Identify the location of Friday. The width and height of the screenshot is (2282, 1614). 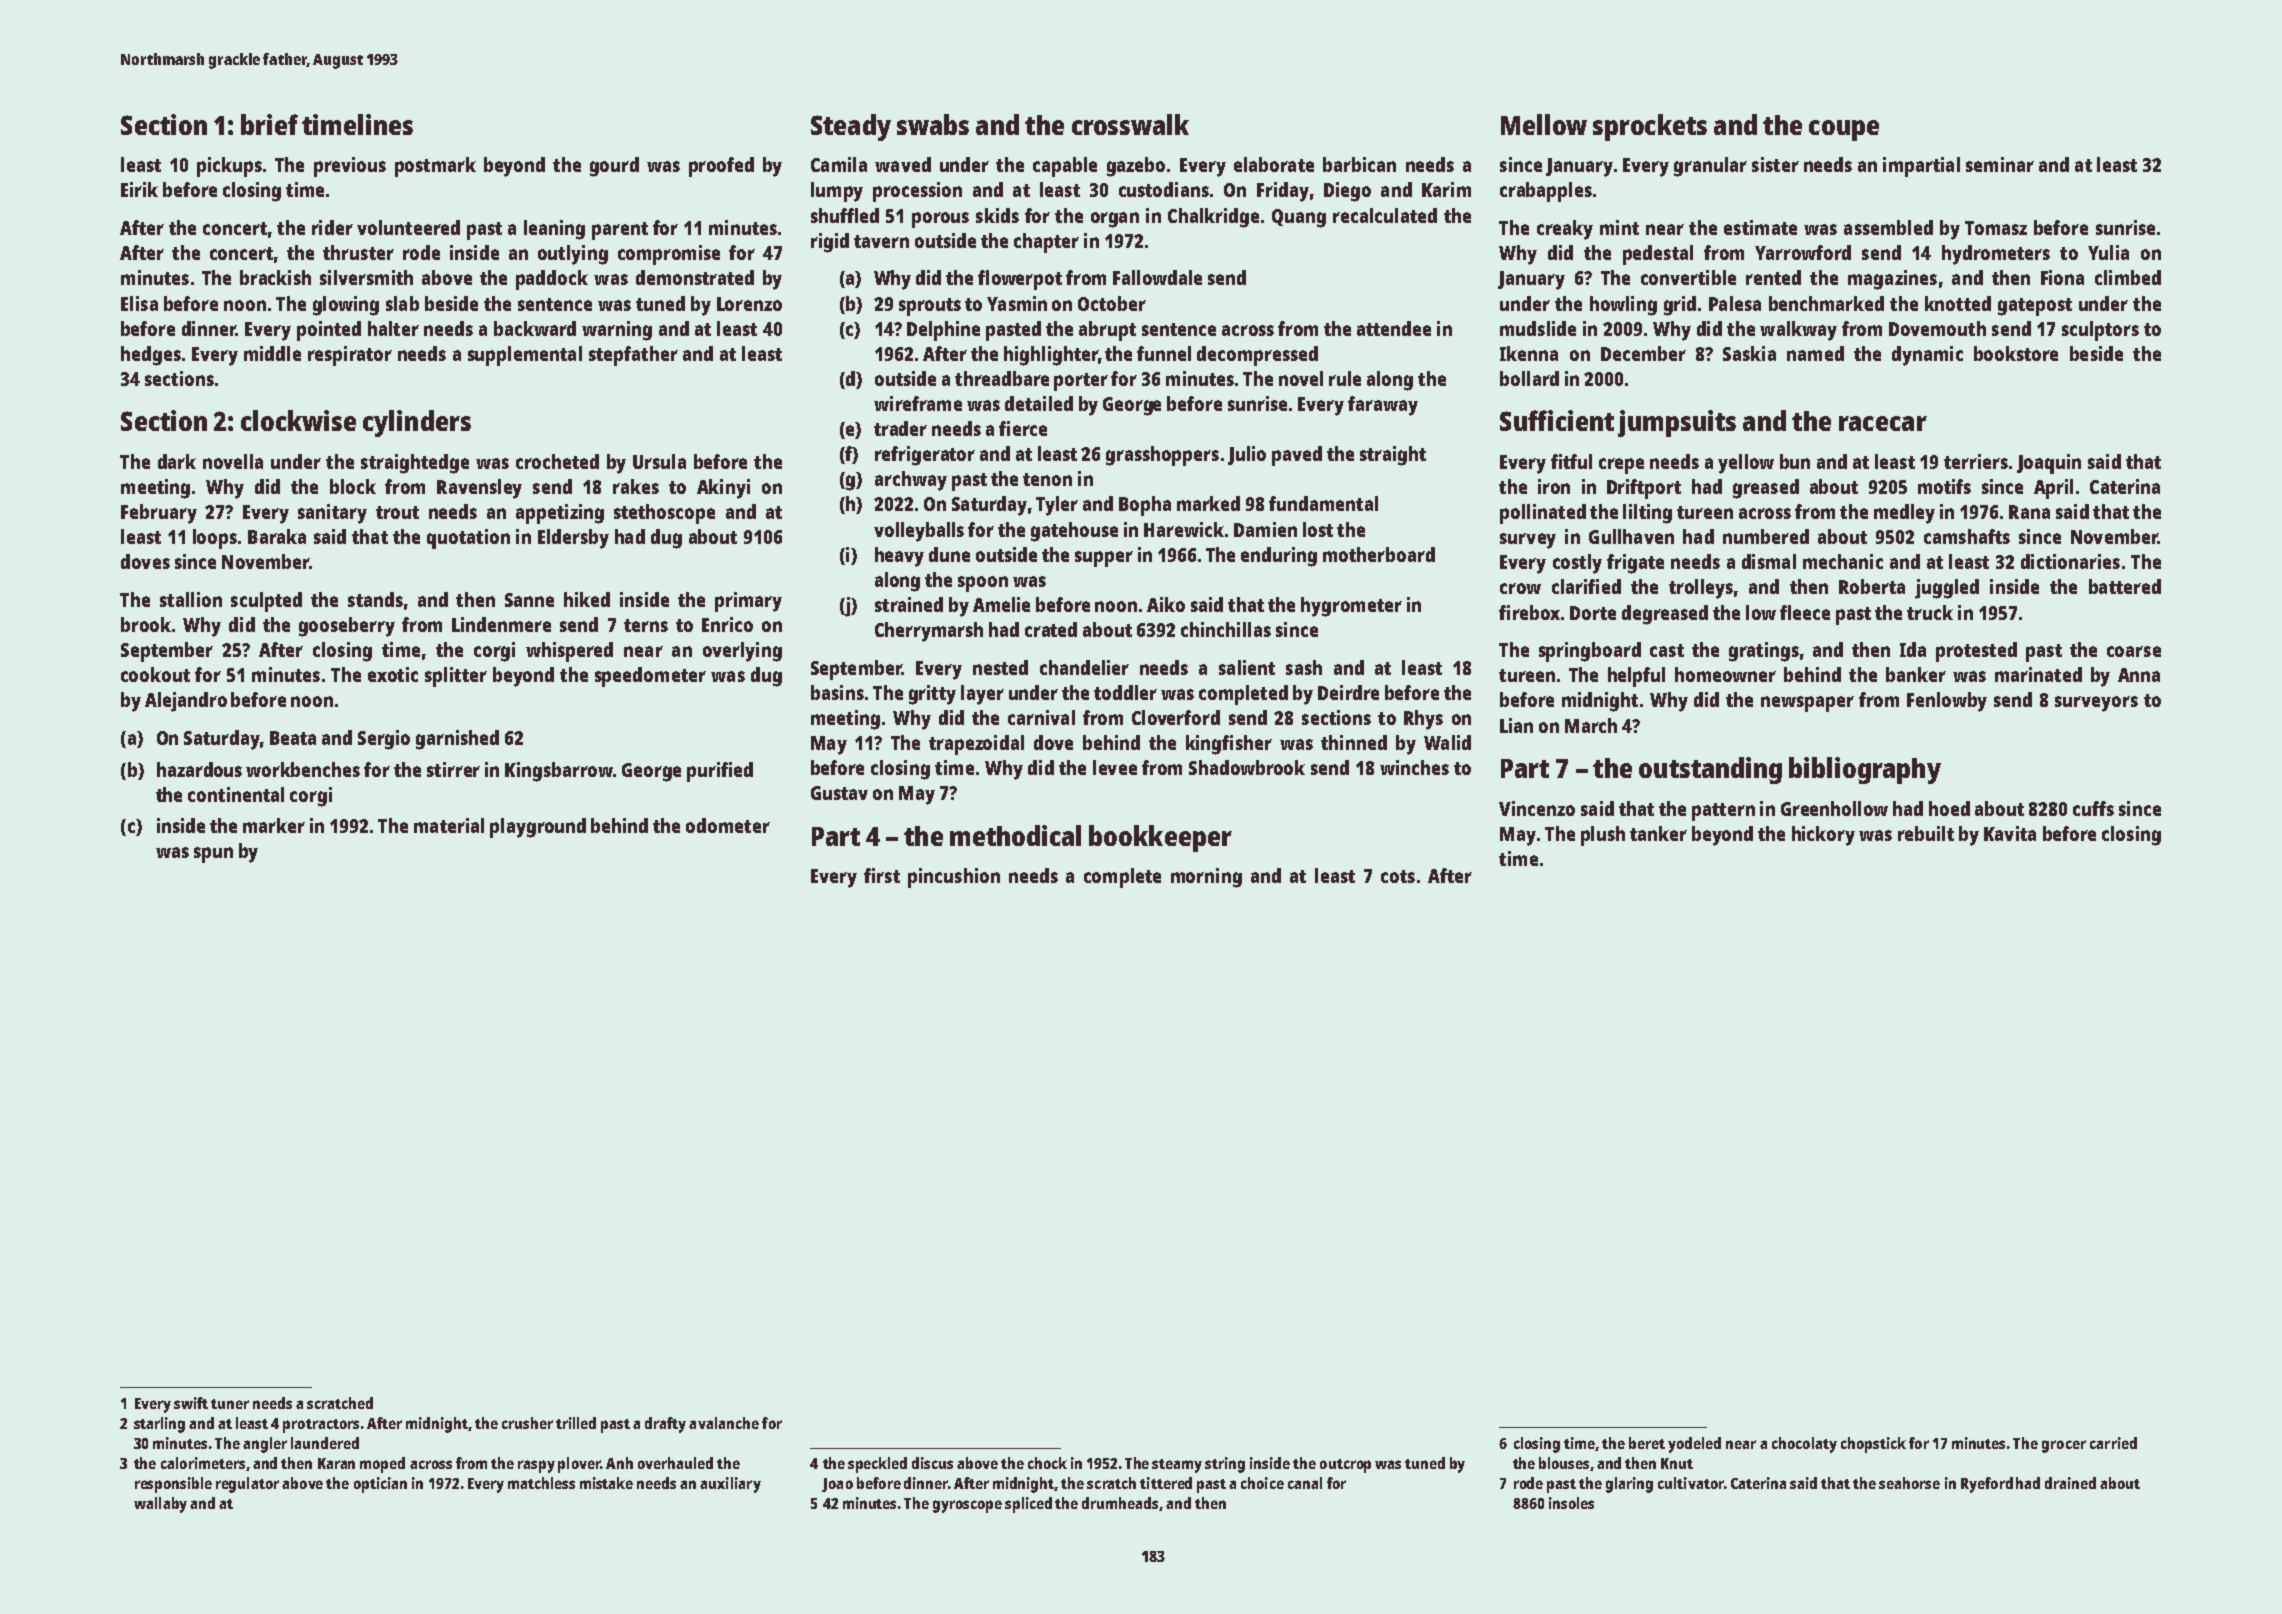
(1283, 192).
